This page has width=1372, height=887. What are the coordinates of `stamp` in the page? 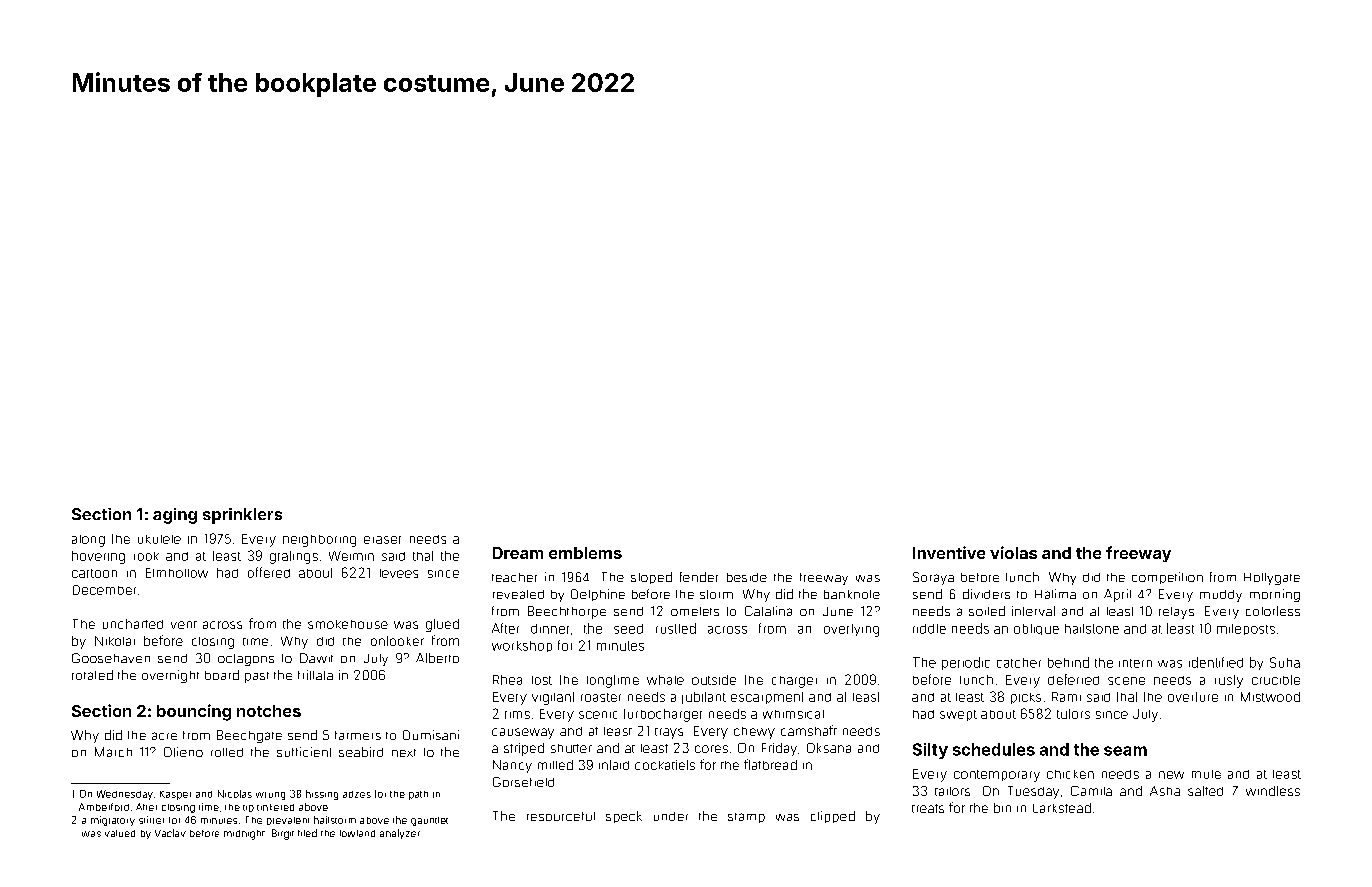 It's located at (746, 818).
